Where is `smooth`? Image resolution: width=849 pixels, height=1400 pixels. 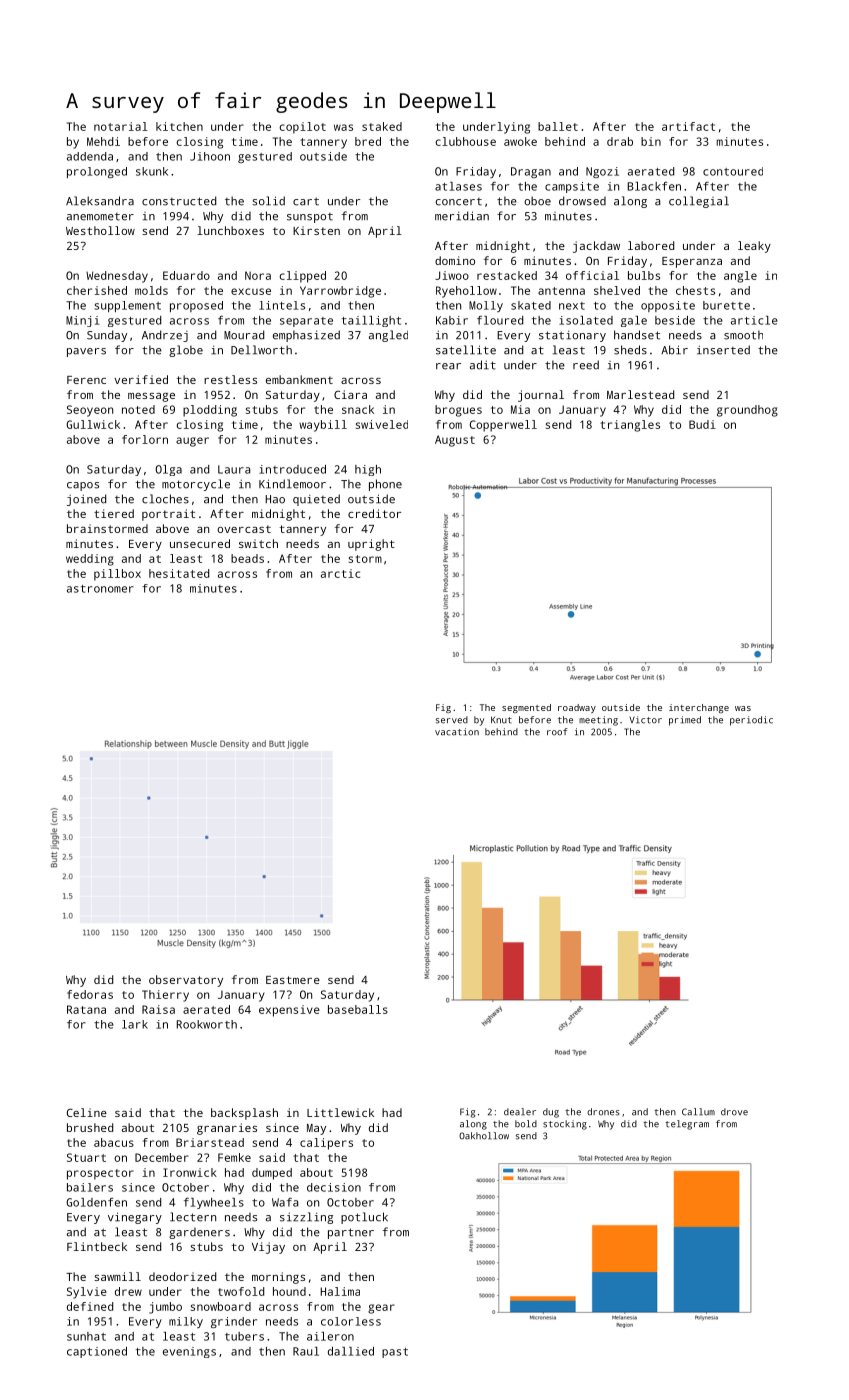
smooth is located at coordinates (743, 335).
